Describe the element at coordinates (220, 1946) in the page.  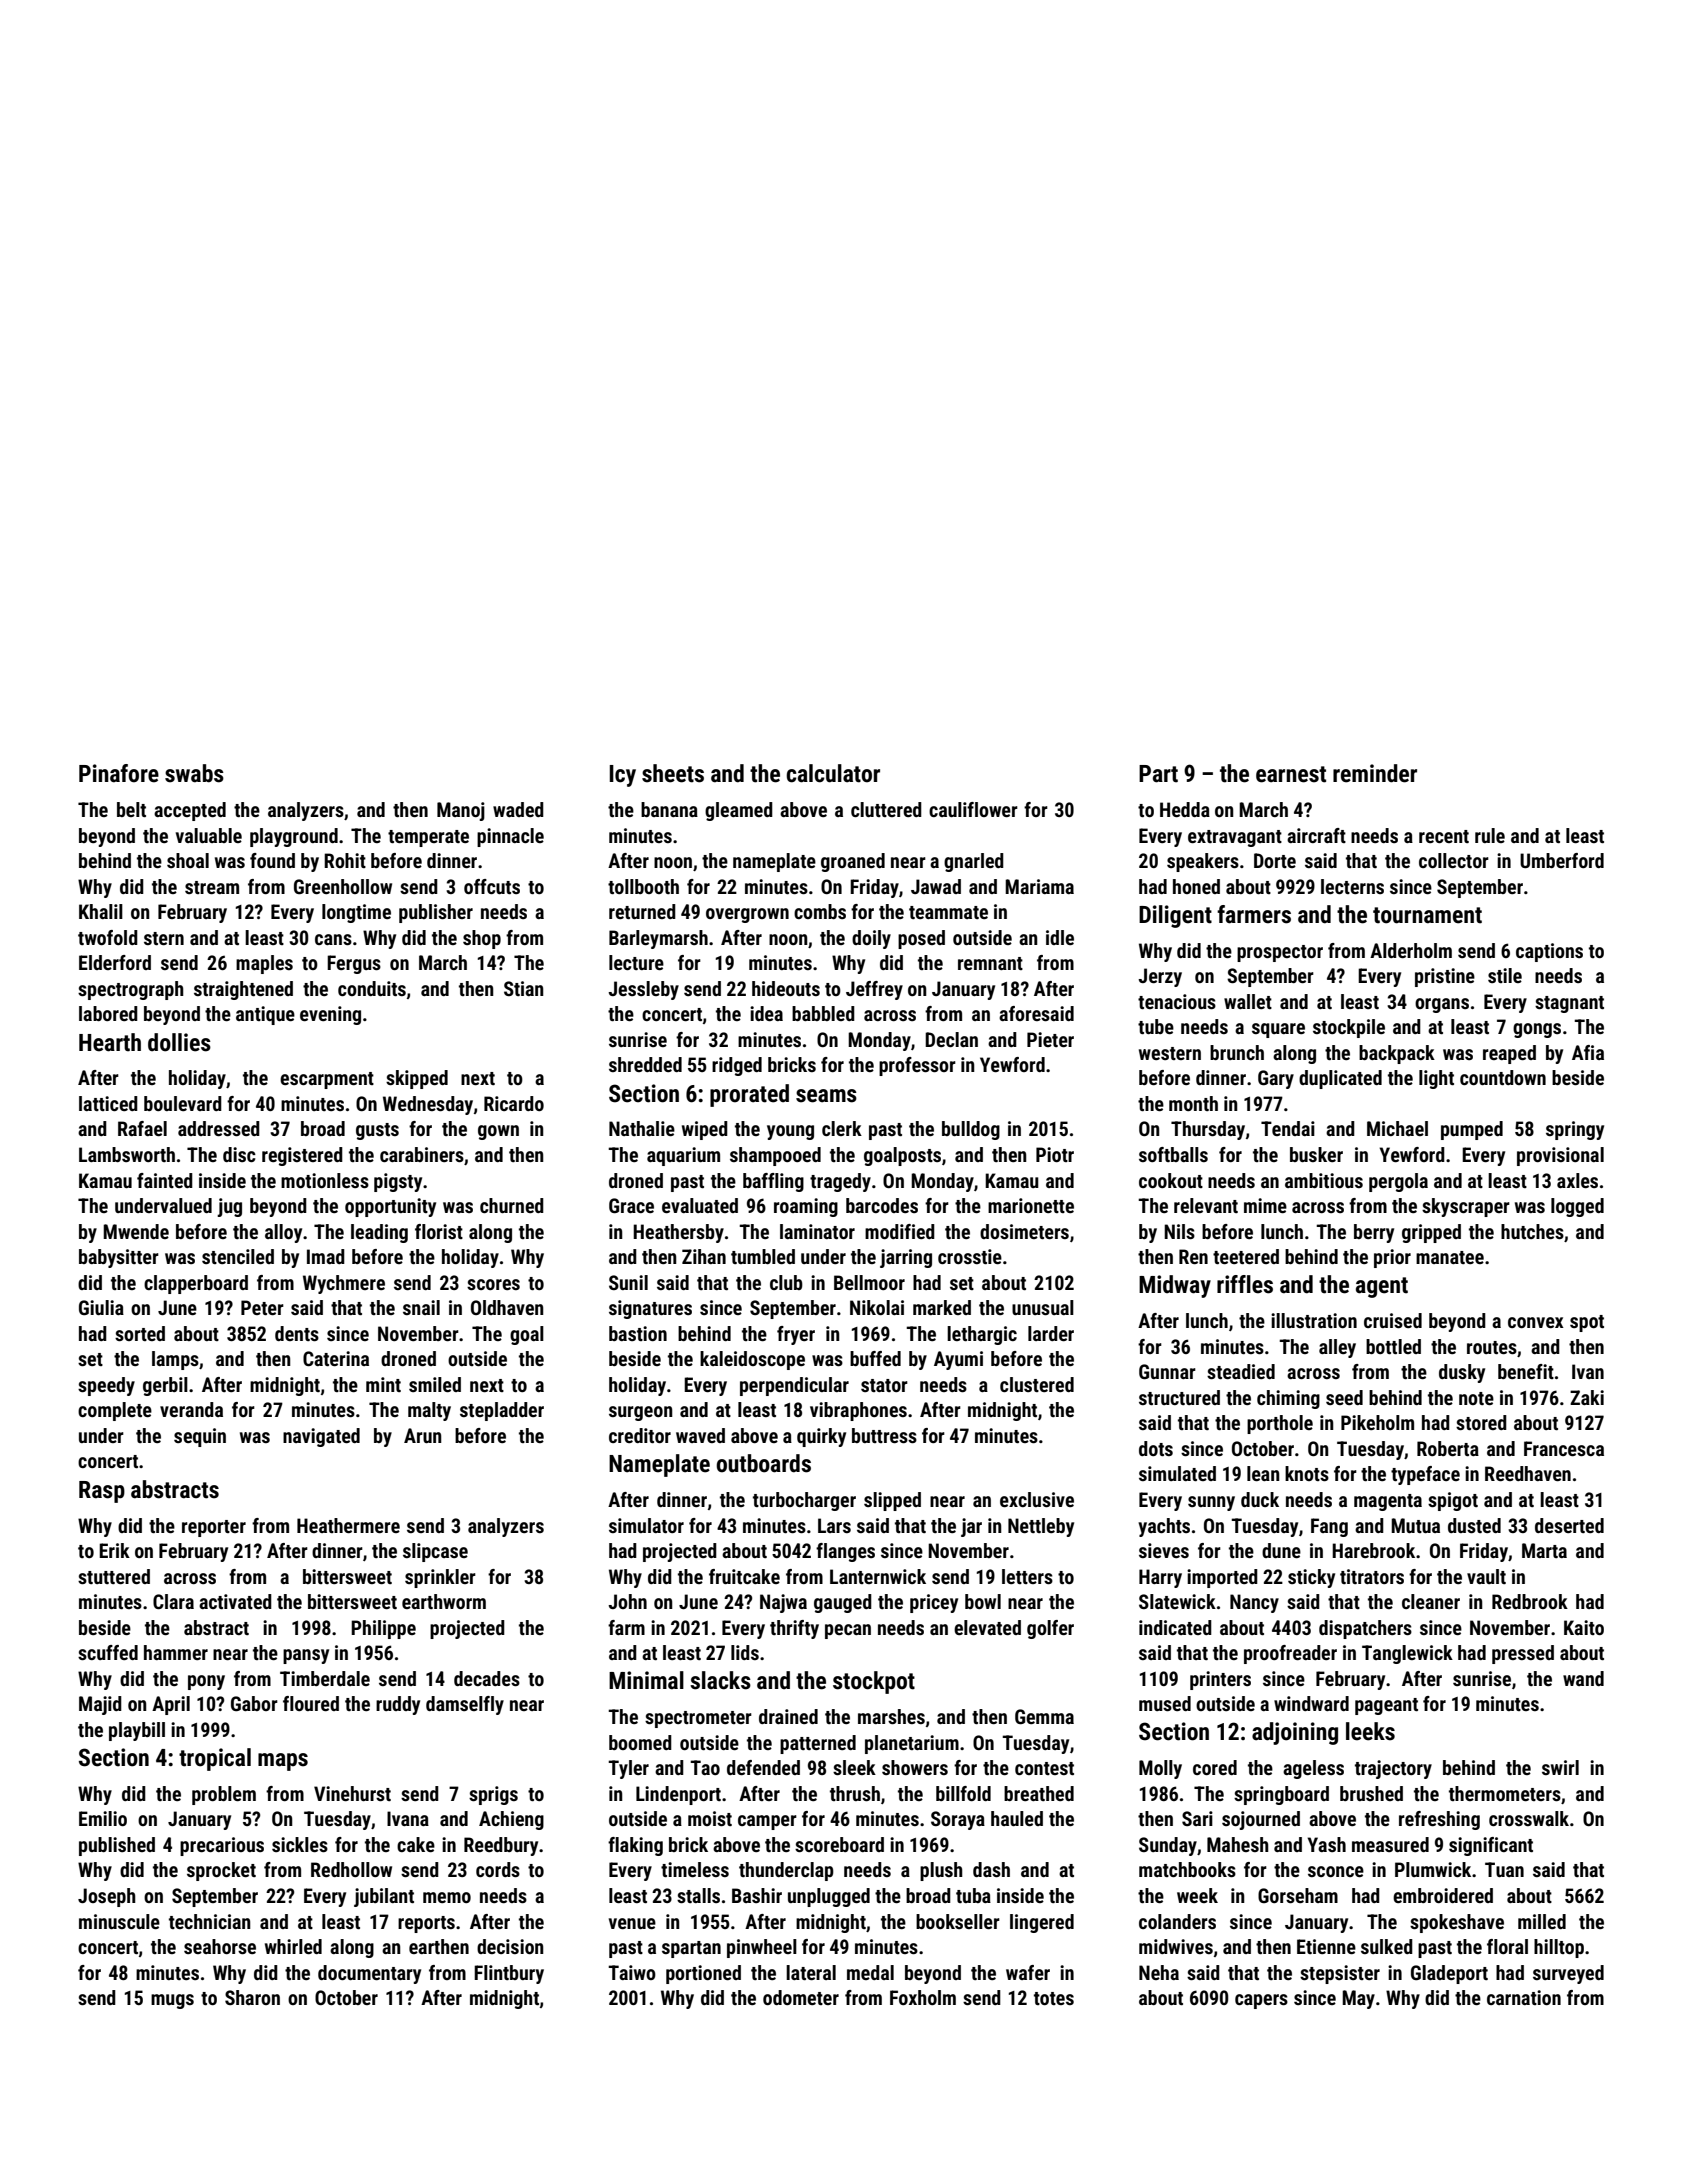
I see `seahorse` at that location.
